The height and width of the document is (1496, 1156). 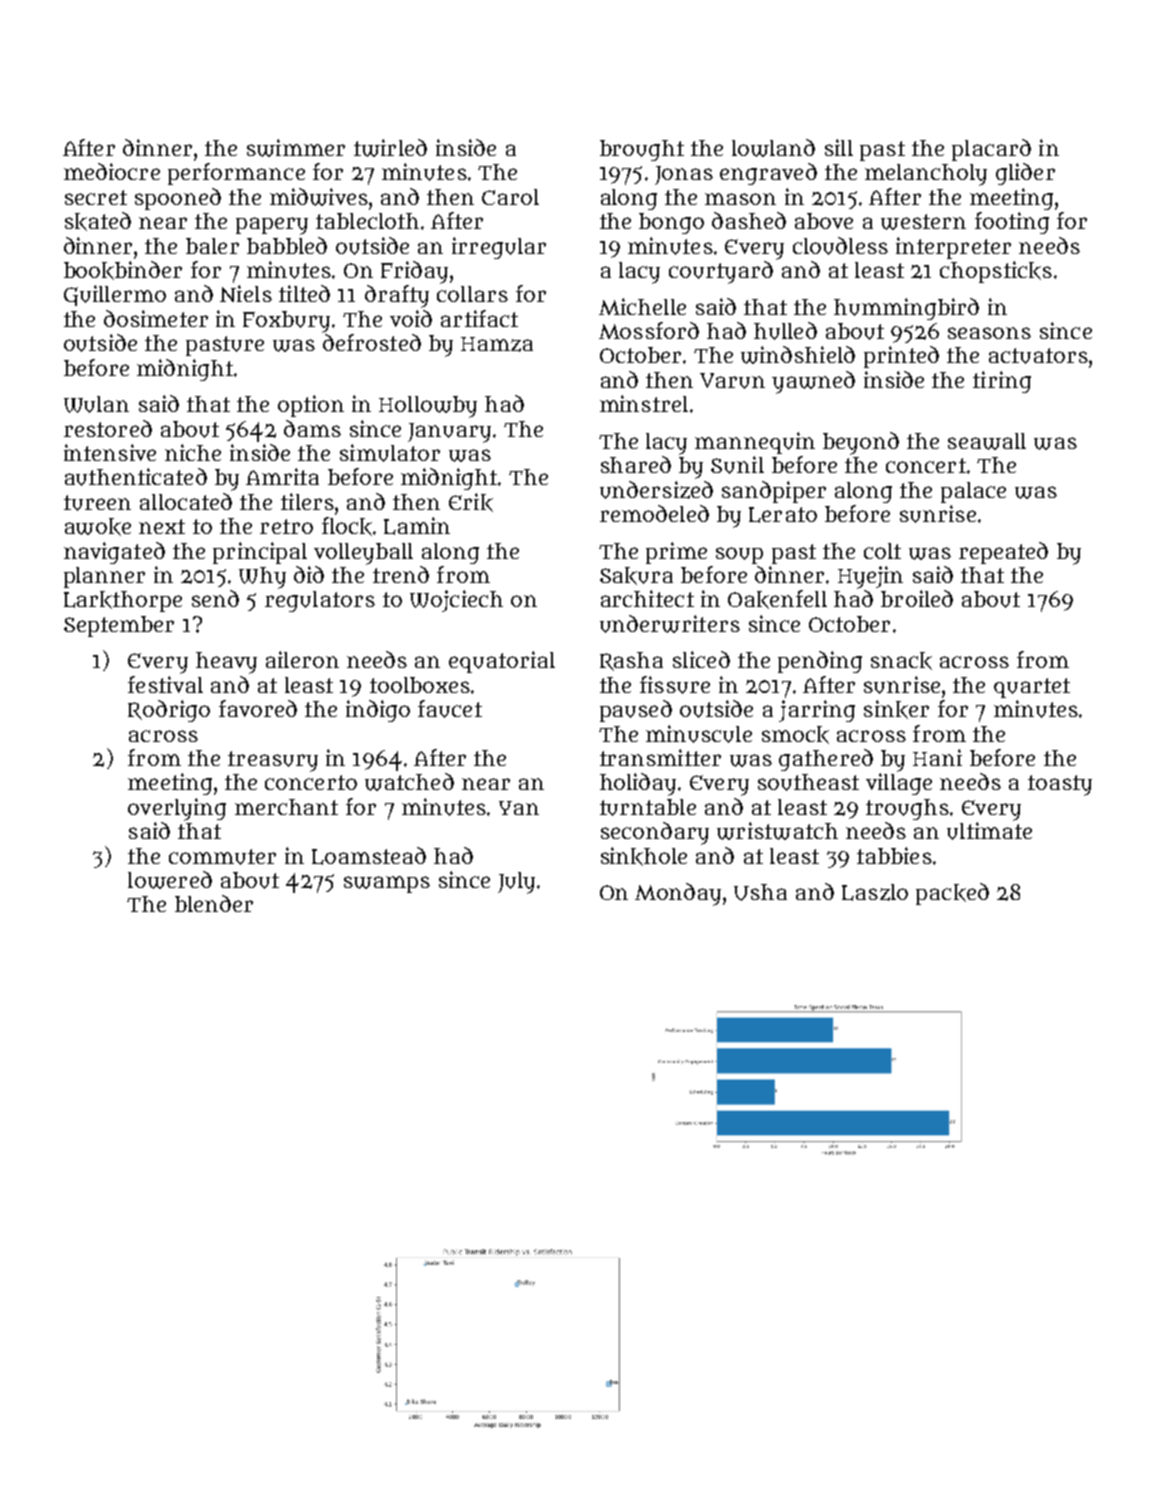 I want to click on Wulan, so click(x=96, y=404).
